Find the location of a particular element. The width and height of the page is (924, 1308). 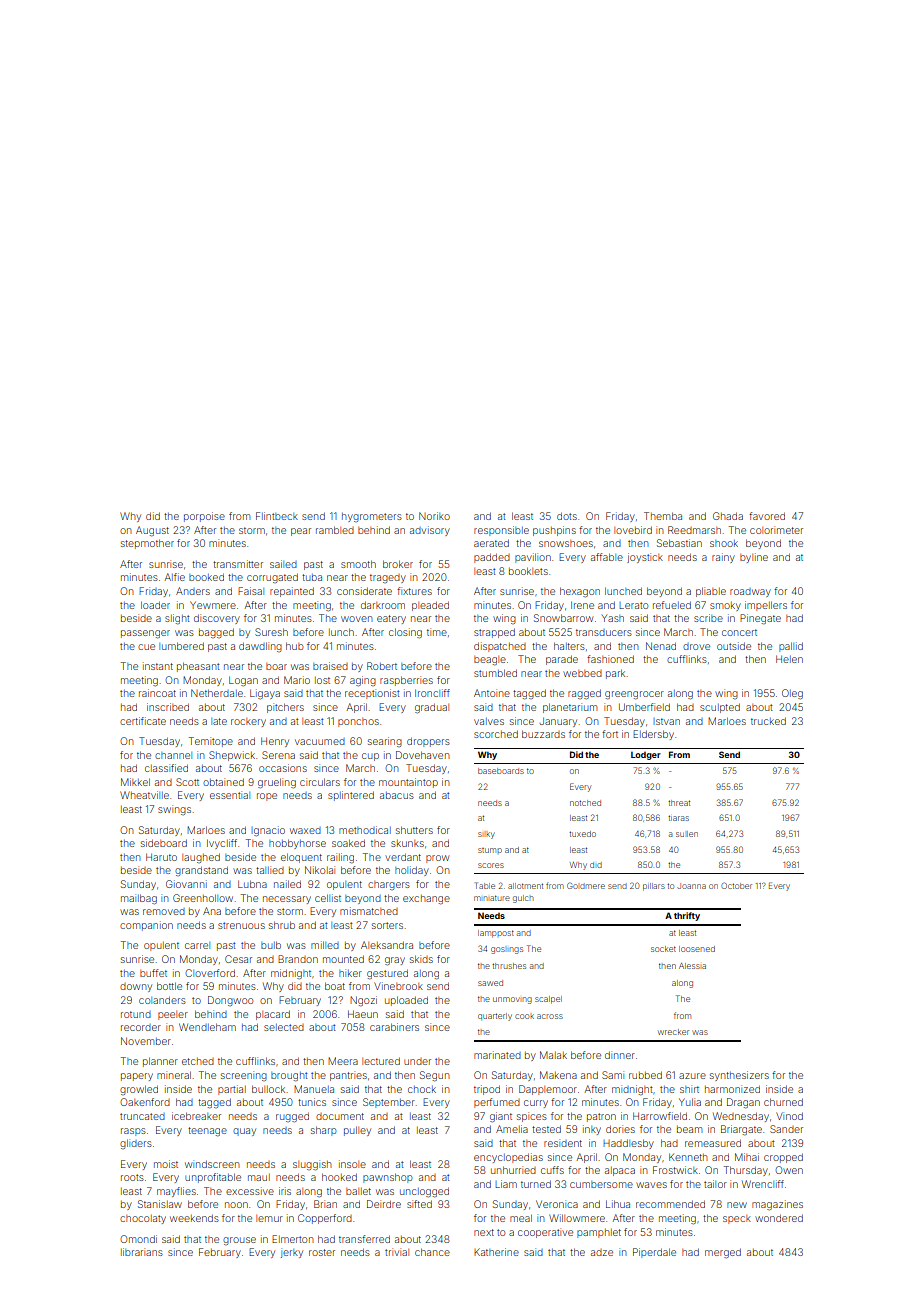

hygrometers is located at coordinates (372, 517).
